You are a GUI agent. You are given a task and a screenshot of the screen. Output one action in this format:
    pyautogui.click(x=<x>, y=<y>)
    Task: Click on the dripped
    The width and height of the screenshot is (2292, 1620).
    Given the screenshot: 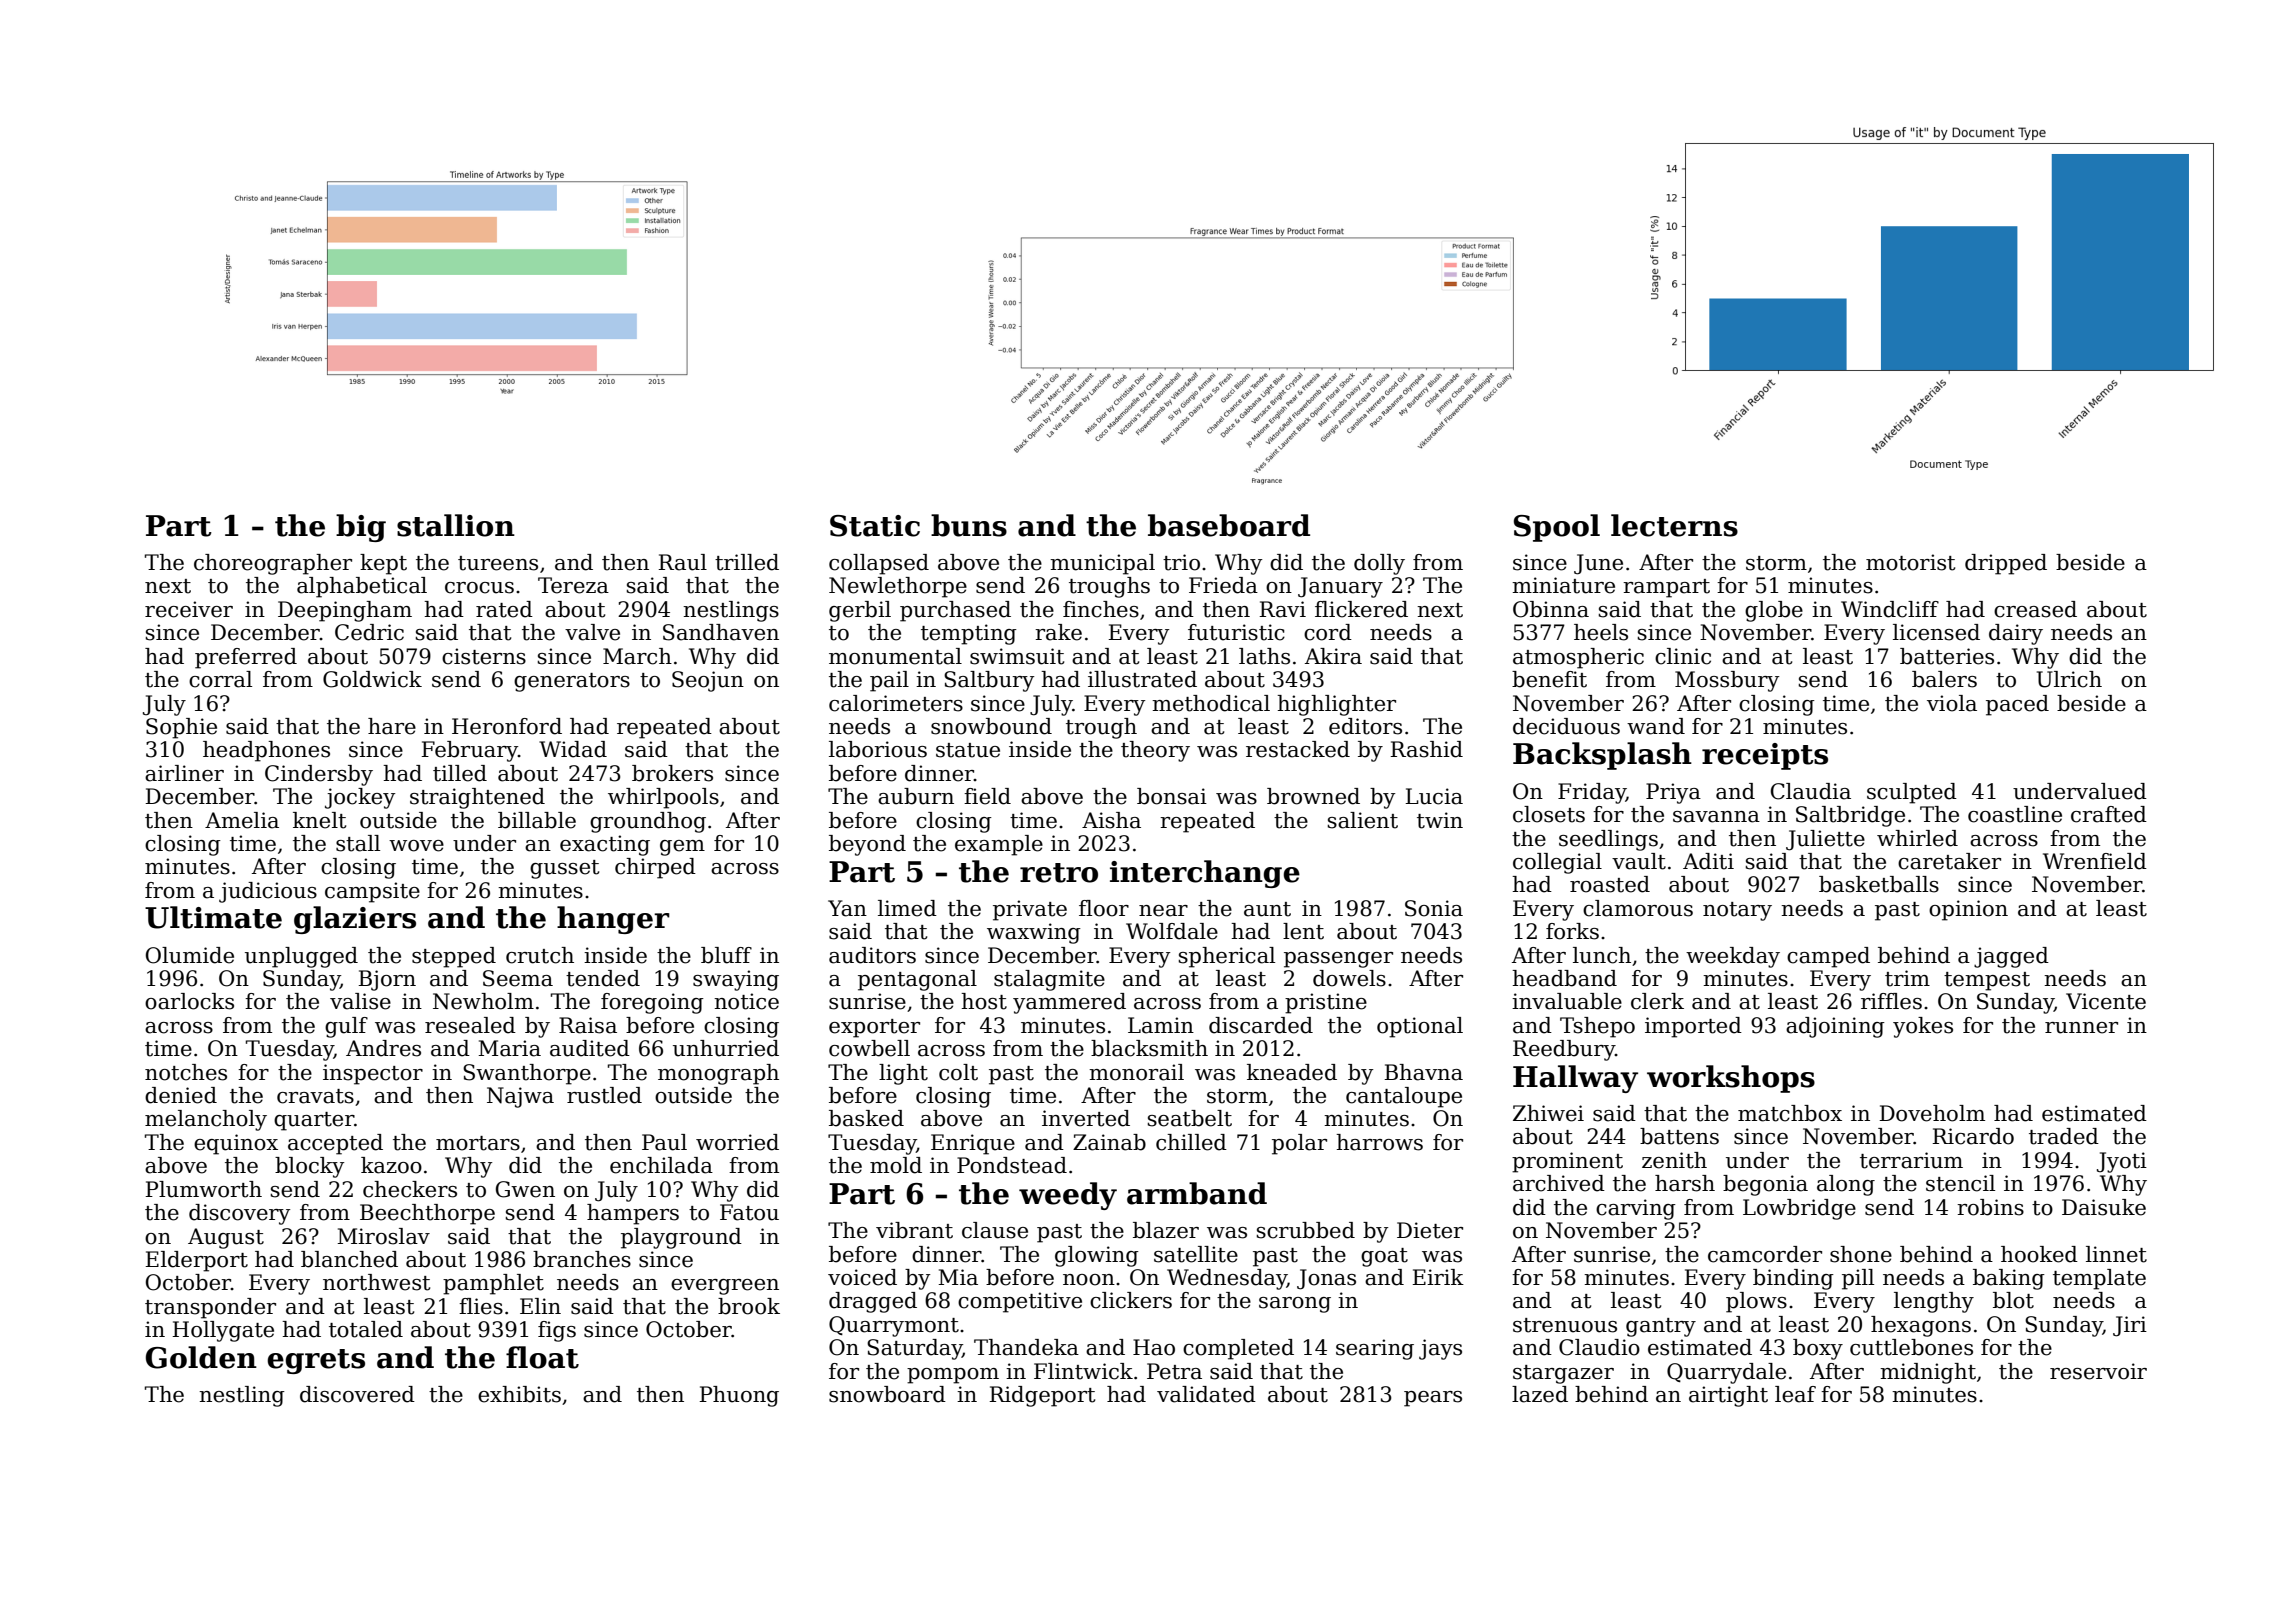 What is the action you would take?
    pyautogui.click(x=2006, y=564)
